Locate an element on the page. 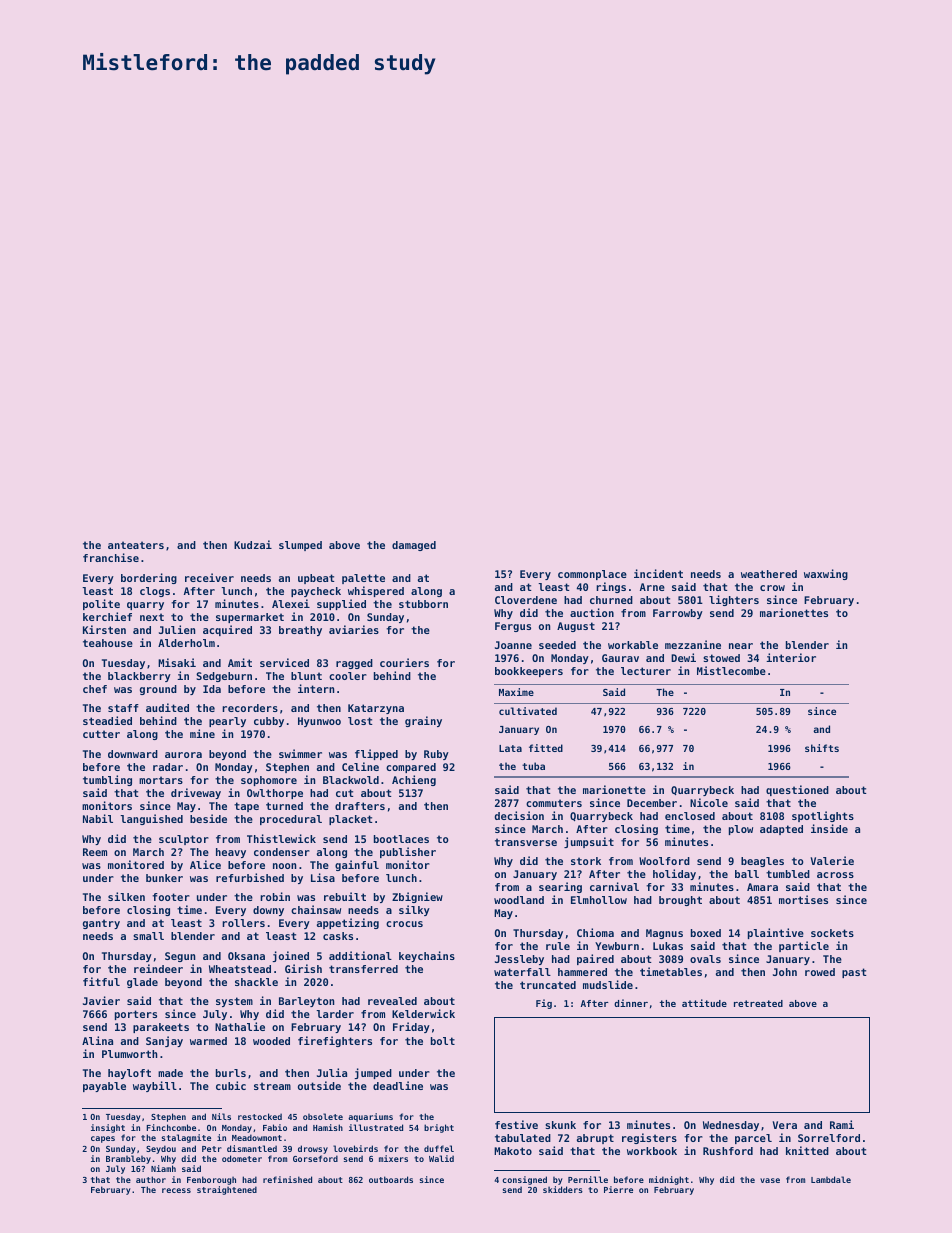 The height and width of the page is (1233, 952). bolt is located at coordinates (443, 1041).
